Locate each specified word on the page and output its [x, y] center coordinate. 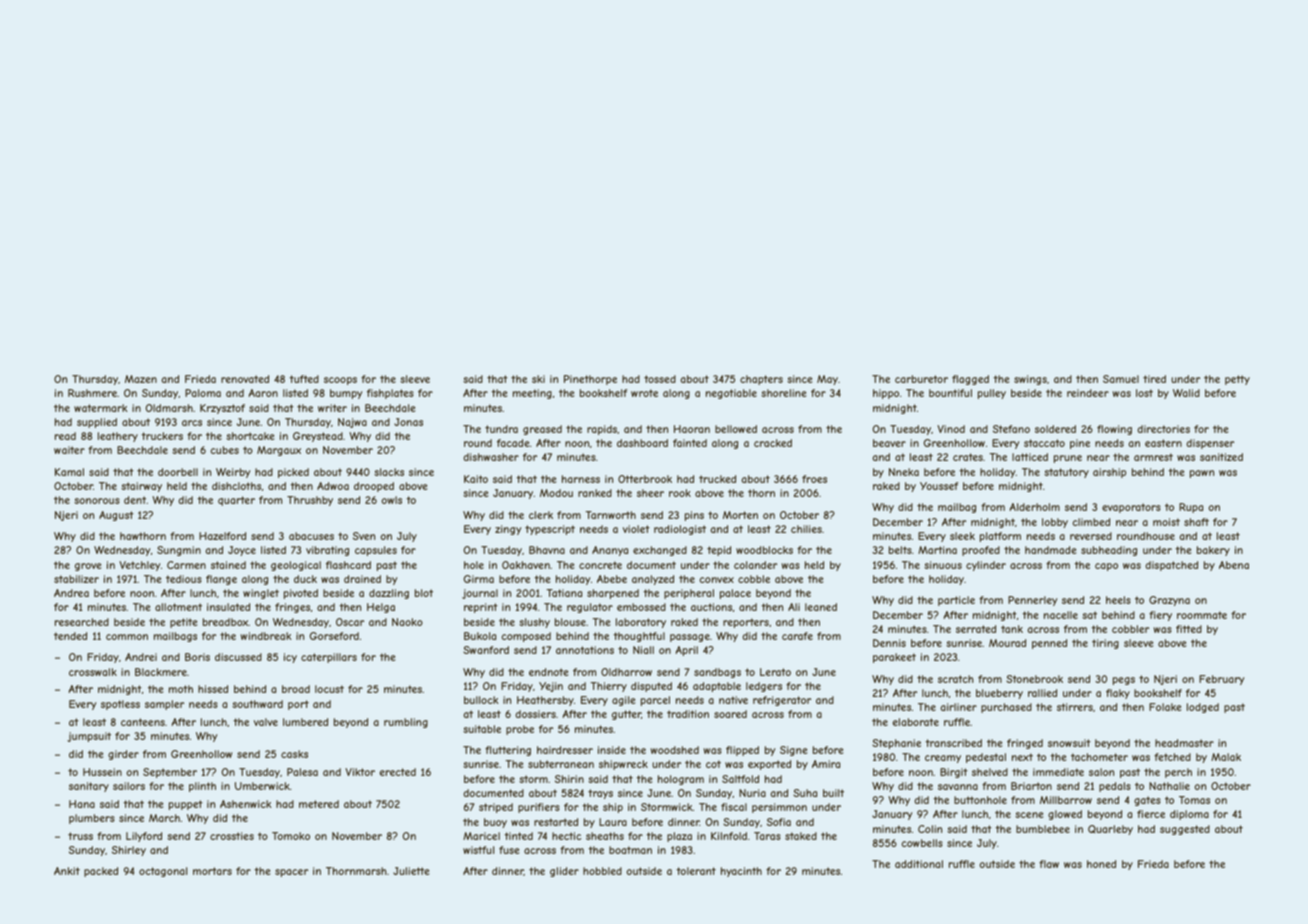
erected [398, 772]
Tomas [1194, 800]
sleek [962, 536]
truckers [162, 436]
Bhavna [547, 550]
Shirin [569, 779]
